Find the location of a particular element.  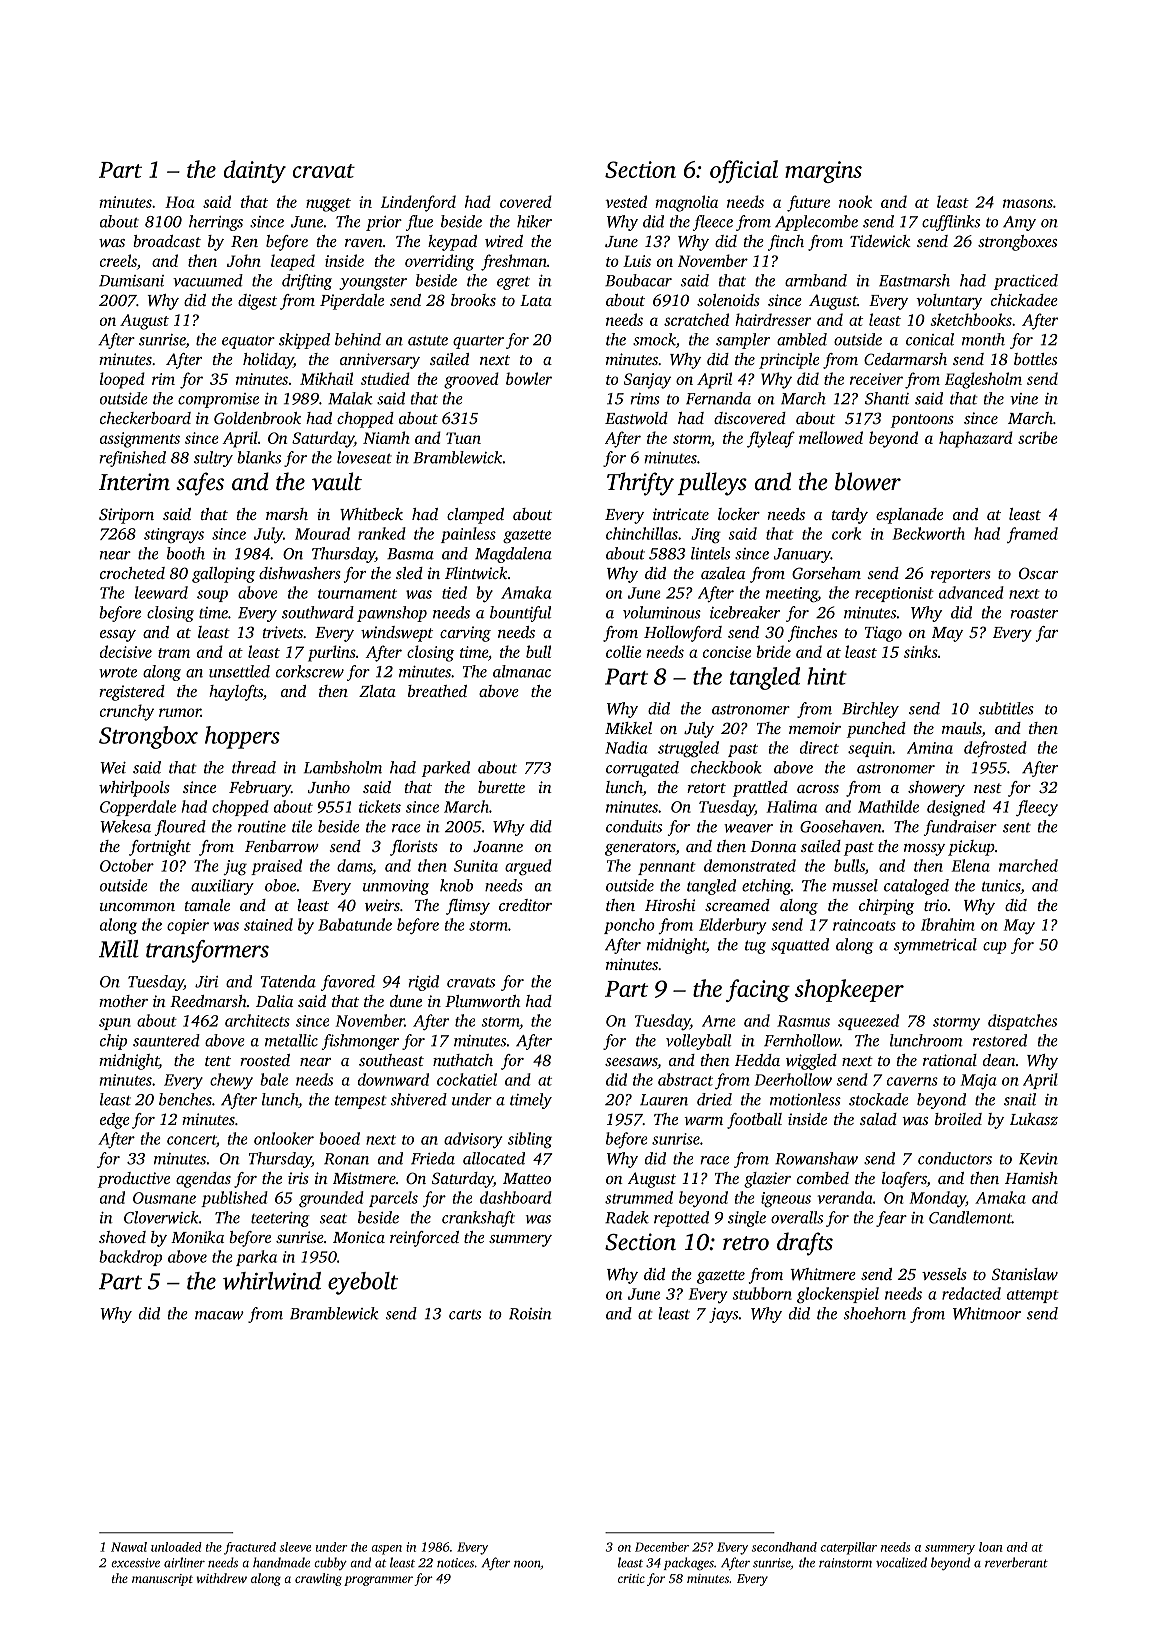

whirlpools is located at coordinates (134, 789).
